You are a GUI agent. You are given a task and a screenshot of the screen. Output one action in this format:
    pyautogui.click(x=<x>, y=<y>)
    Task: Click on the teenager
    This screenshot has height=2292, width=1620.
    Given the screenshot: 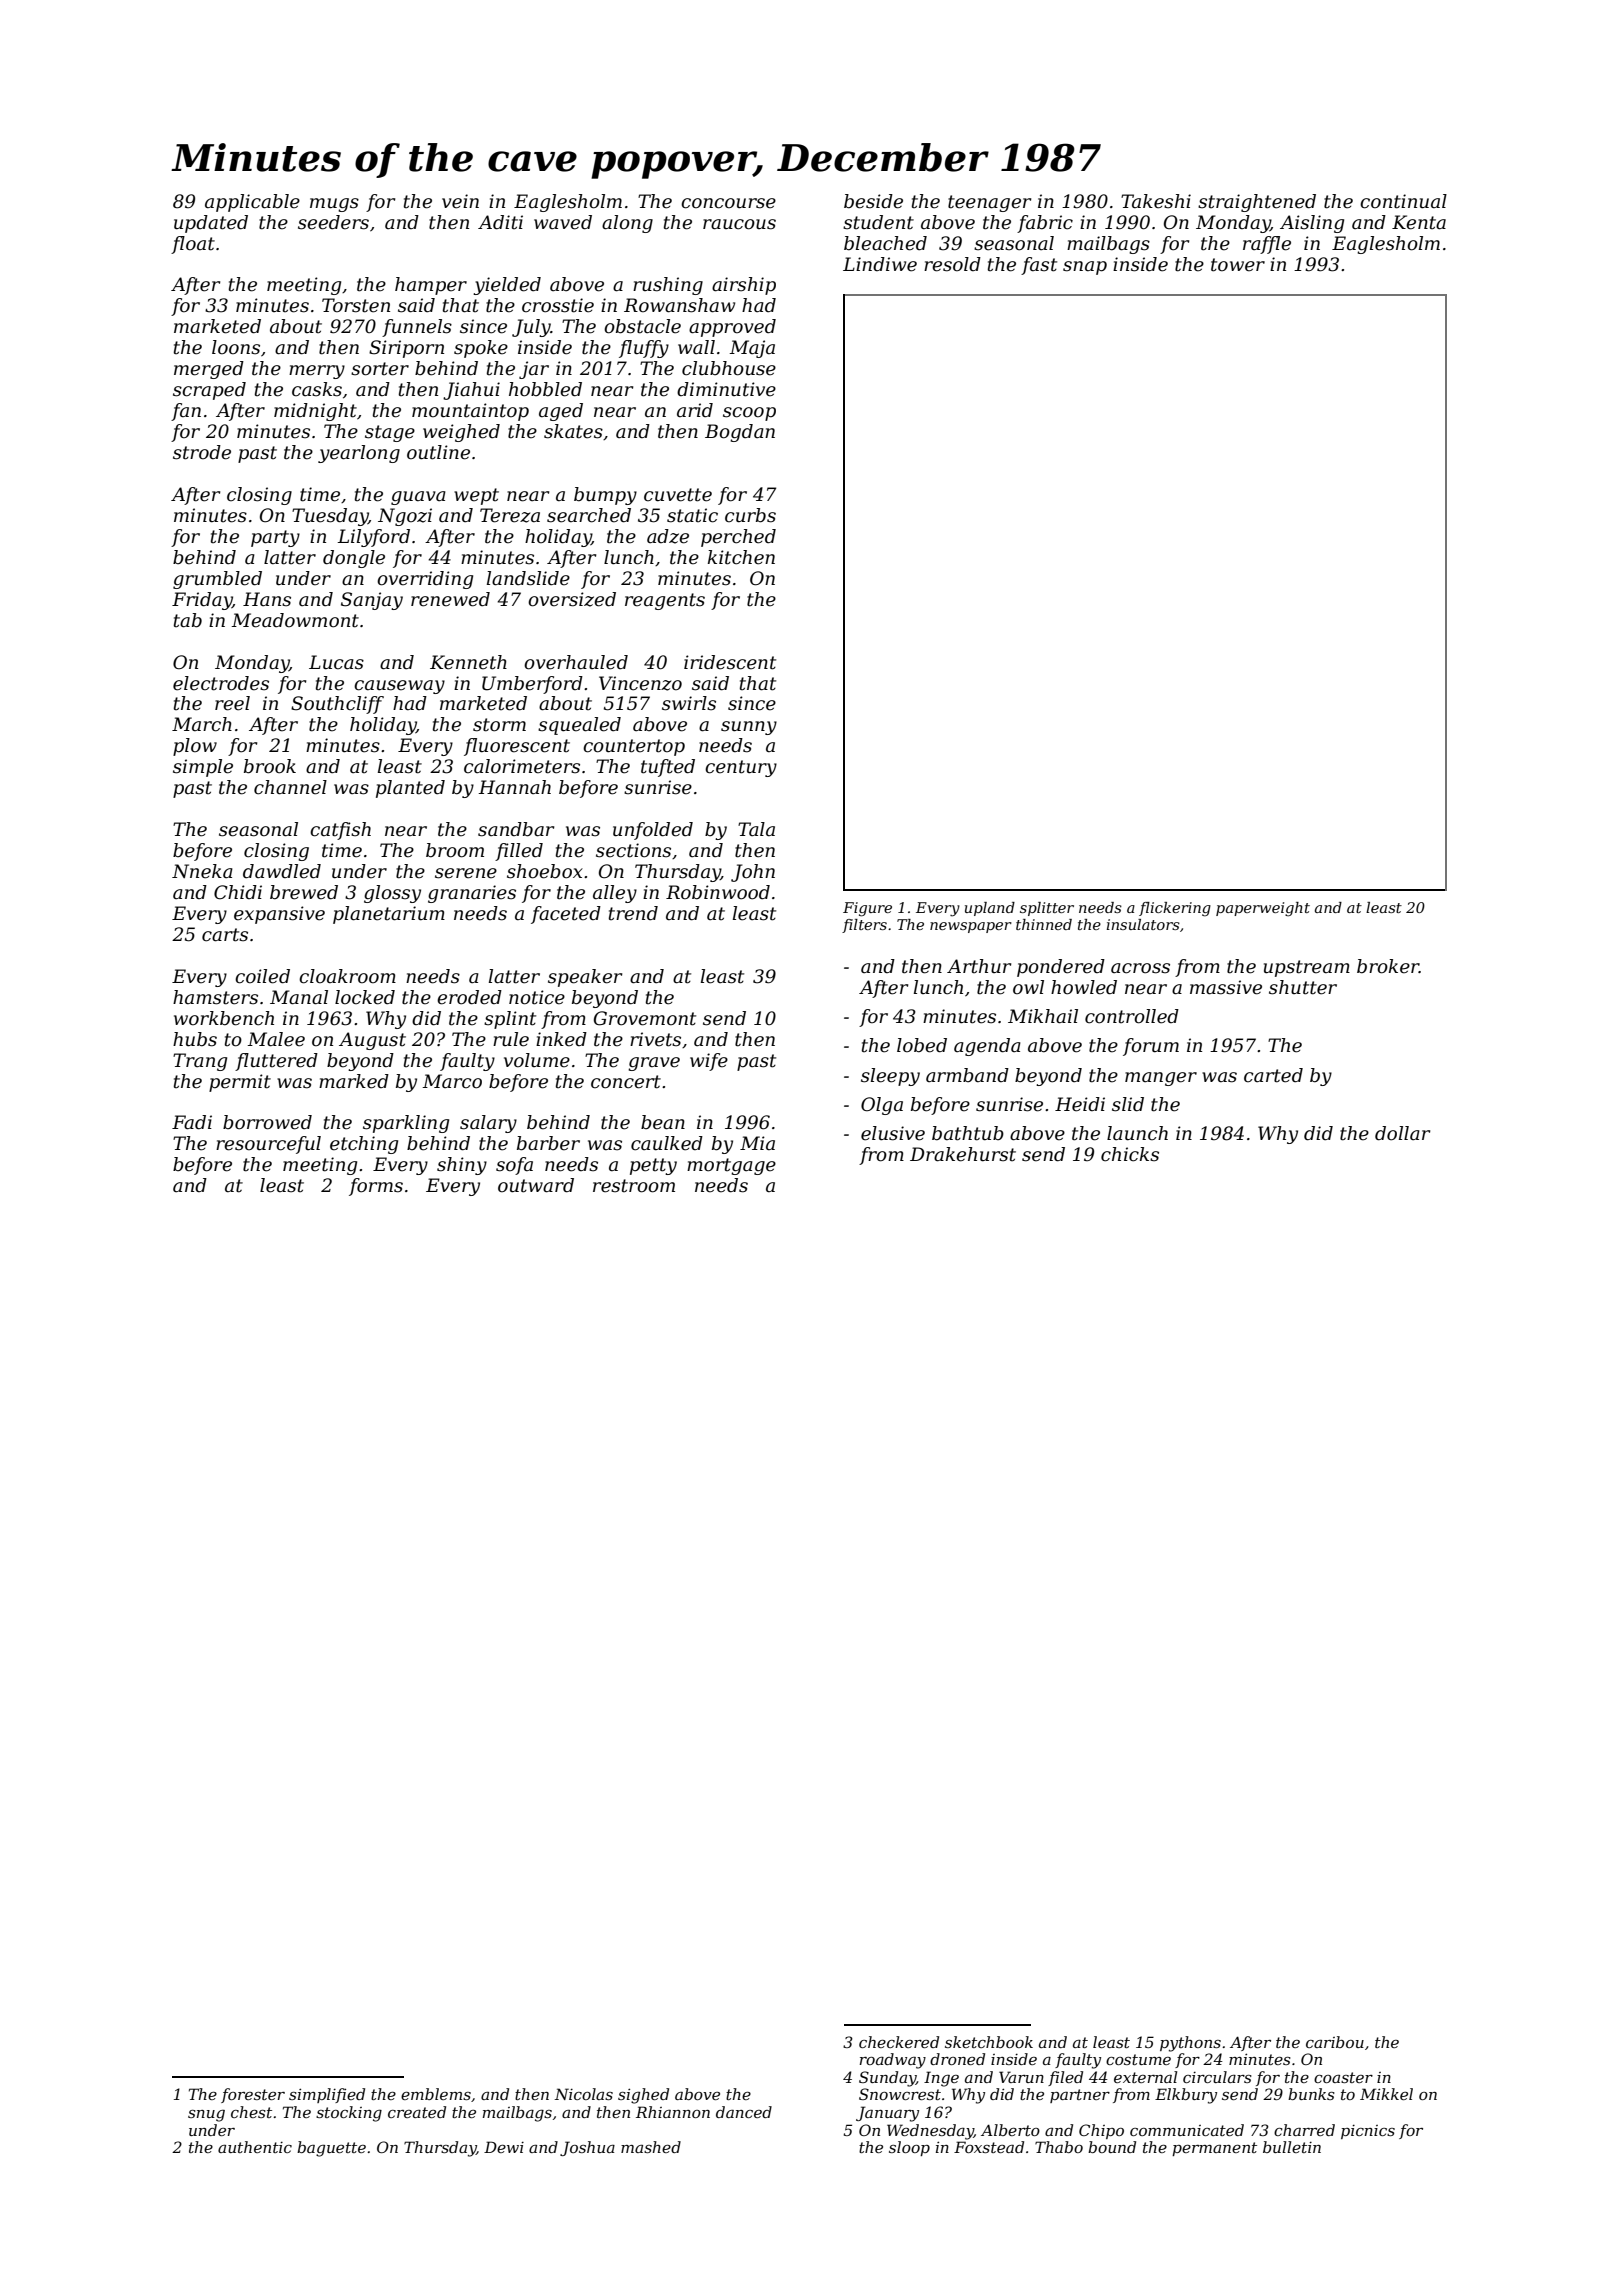 What is the action you would take?
    pyautogui.click(x=989, y=203)
